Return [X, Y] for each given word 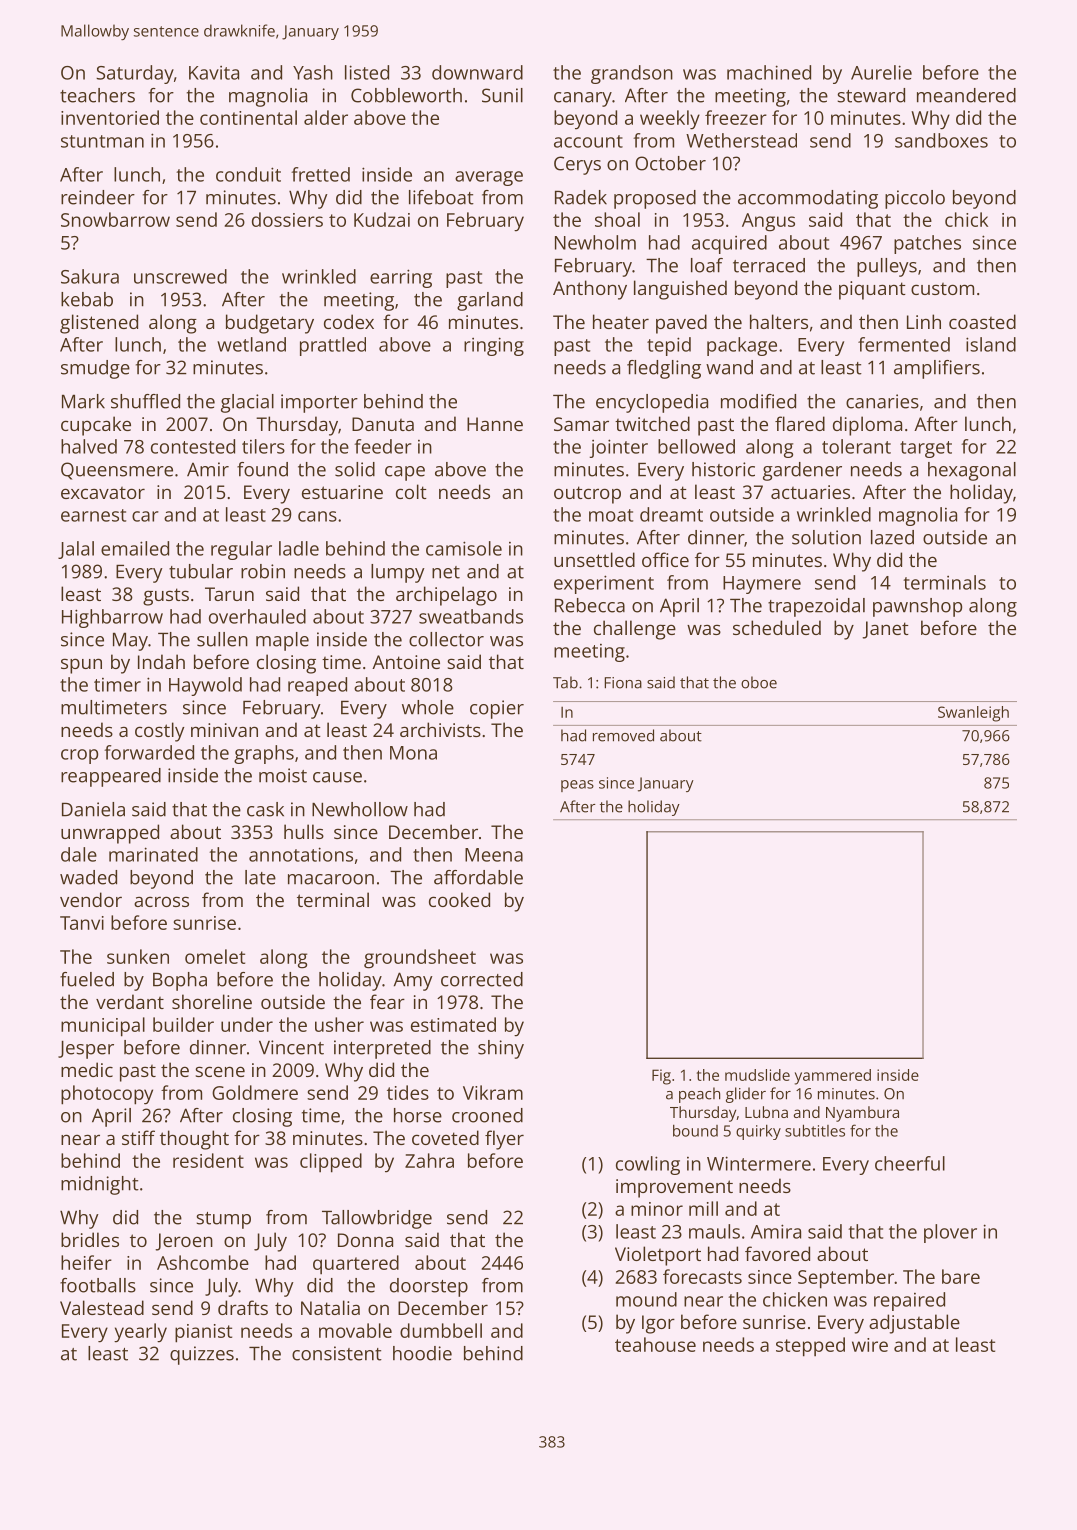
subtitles [815, 1130]
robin [263, 571]
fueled [87, 979]
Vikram [493, 1092]
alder [326, 117]
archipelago [446, 596]
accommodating [808, 199]
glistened [99, 324]
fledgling [664, 369]
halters [779, 321]
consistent [337, 1353]
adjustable [914, 1324]
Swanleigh [973, 714]
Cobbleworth [406, 95]
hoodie [422, 1353]
